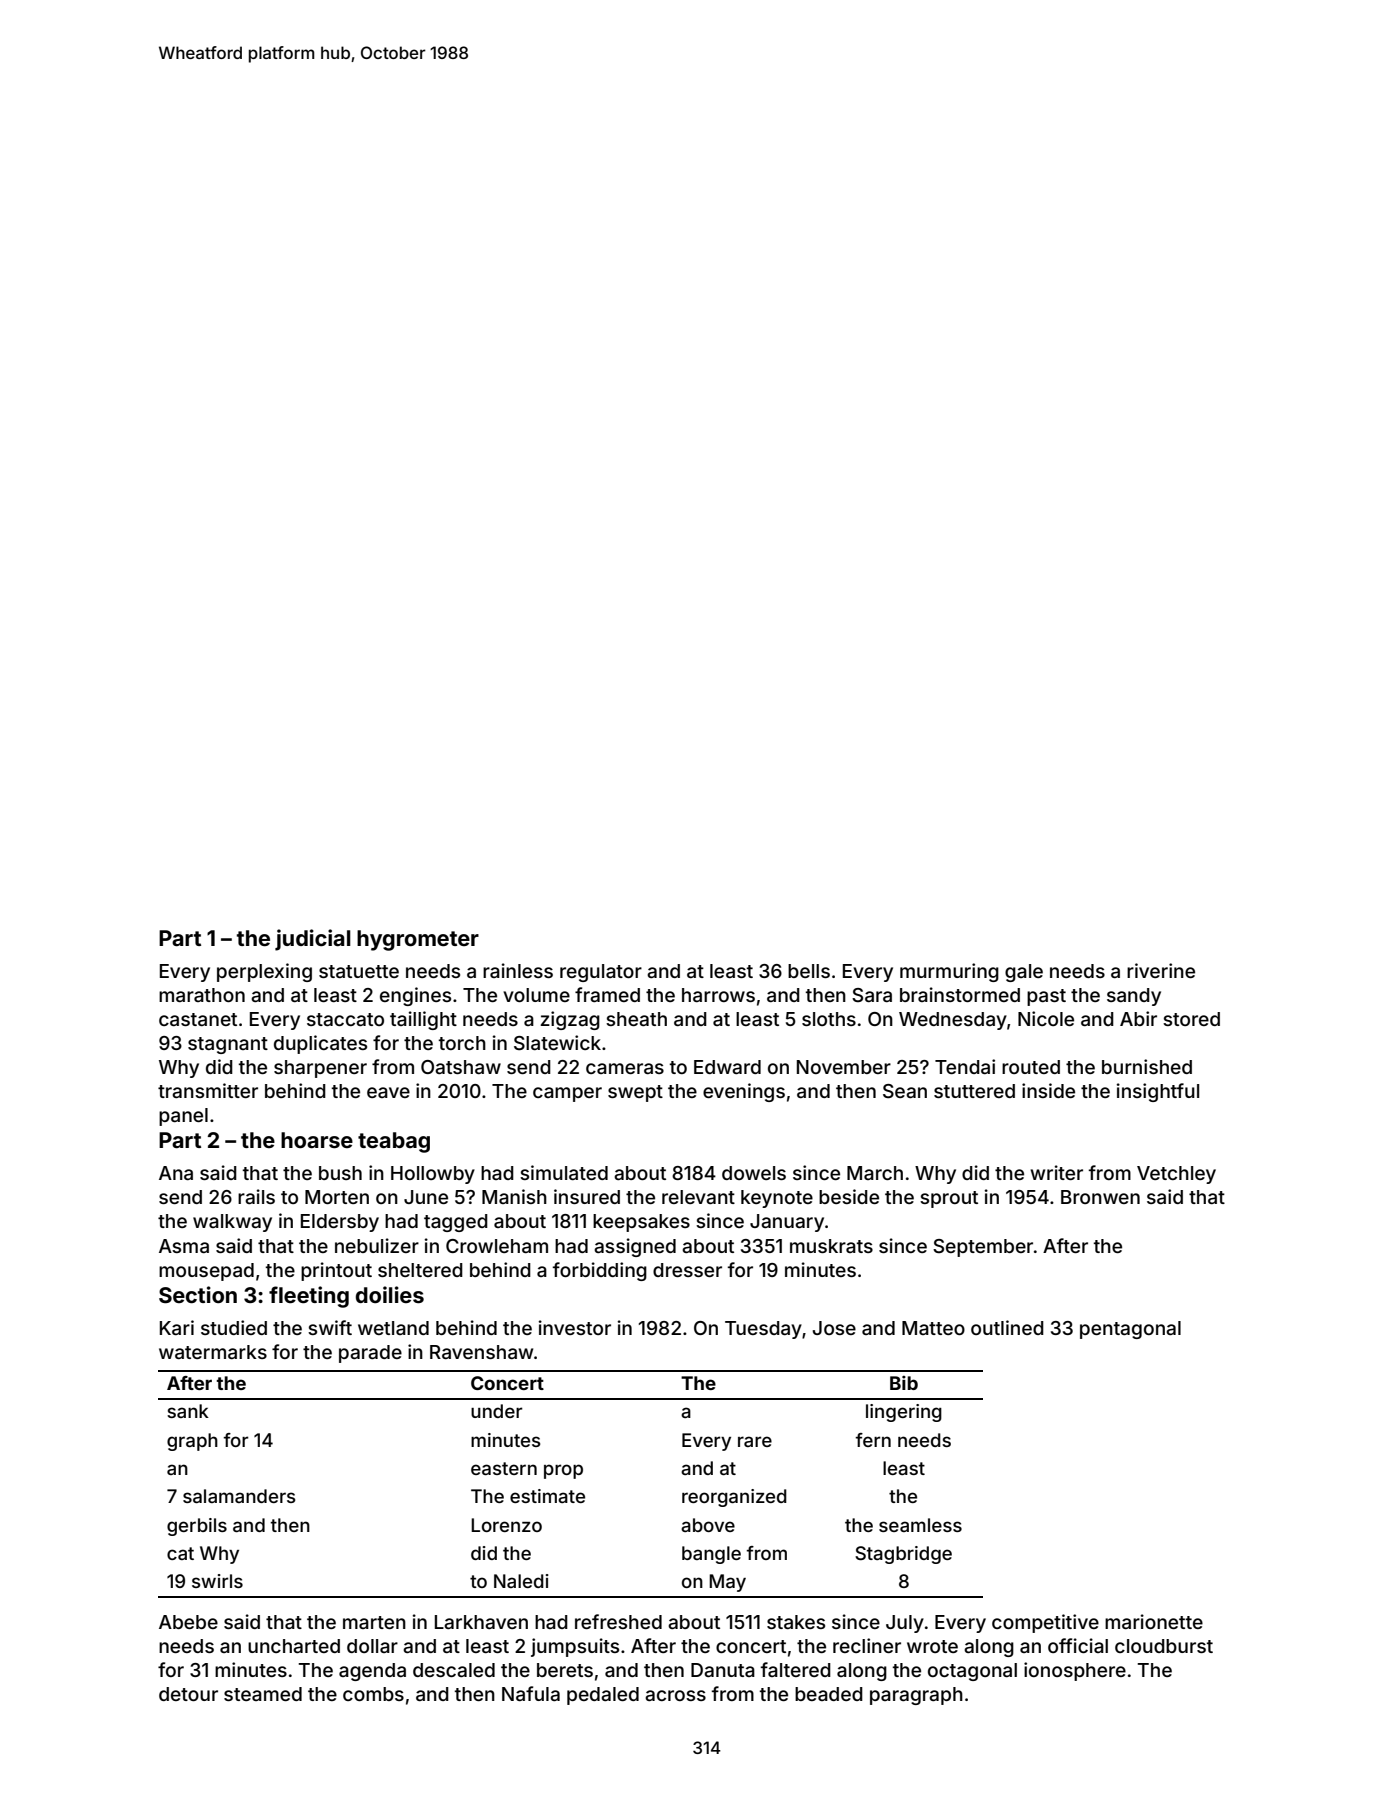 The height and width of the screenshot is (1793, 1385). I want to click on Tuesday, so click(763, 1330).
